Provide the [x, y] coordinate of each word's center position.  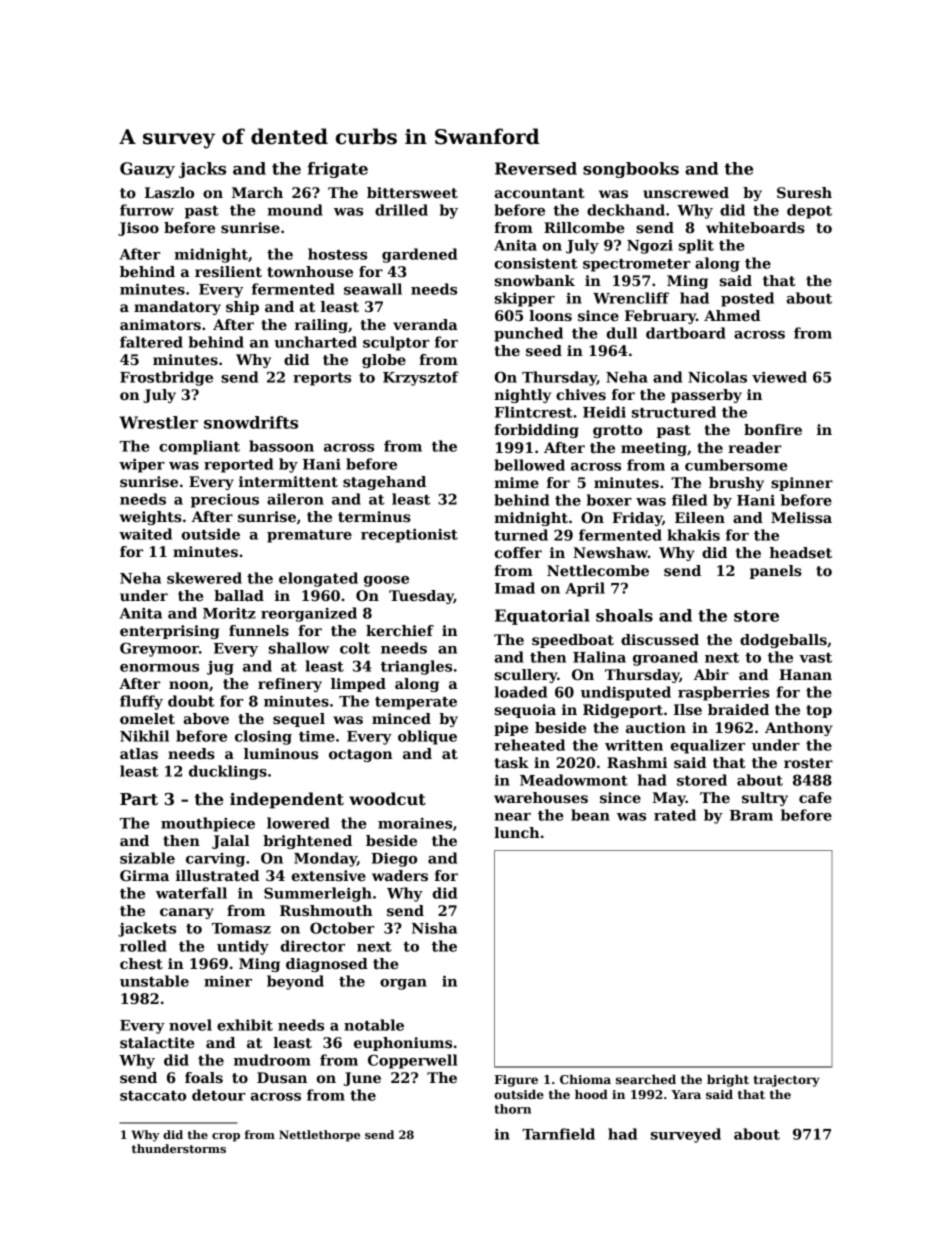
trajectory [786, 1081]
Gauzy [147, 170]
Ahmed [732, 315]
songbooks [631, 170]
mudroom [272, 1060]
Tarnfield [558, 1134]
